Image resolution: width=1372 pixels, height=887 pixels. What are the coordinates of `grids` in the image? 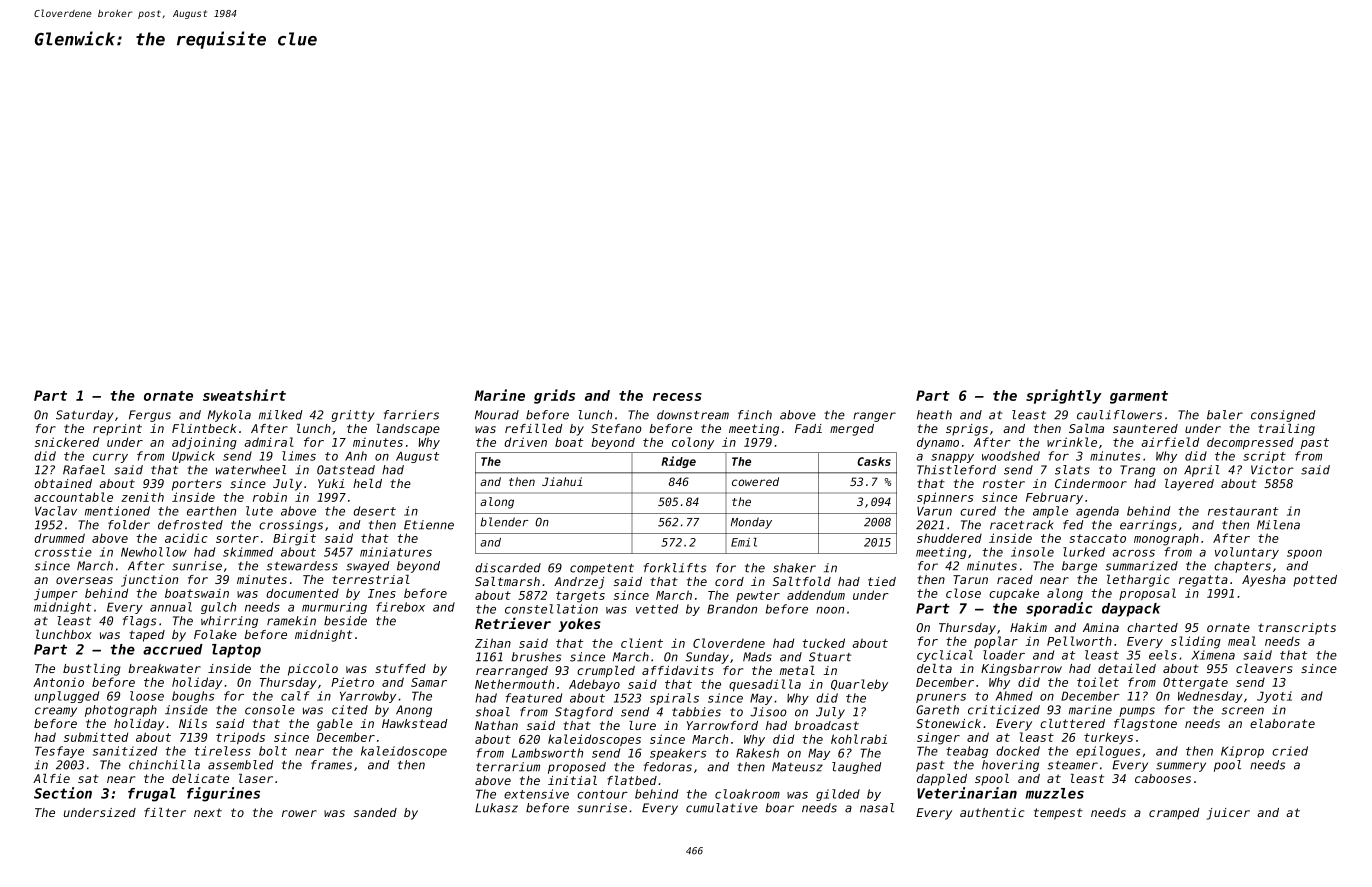 It's located at (554, 396).
